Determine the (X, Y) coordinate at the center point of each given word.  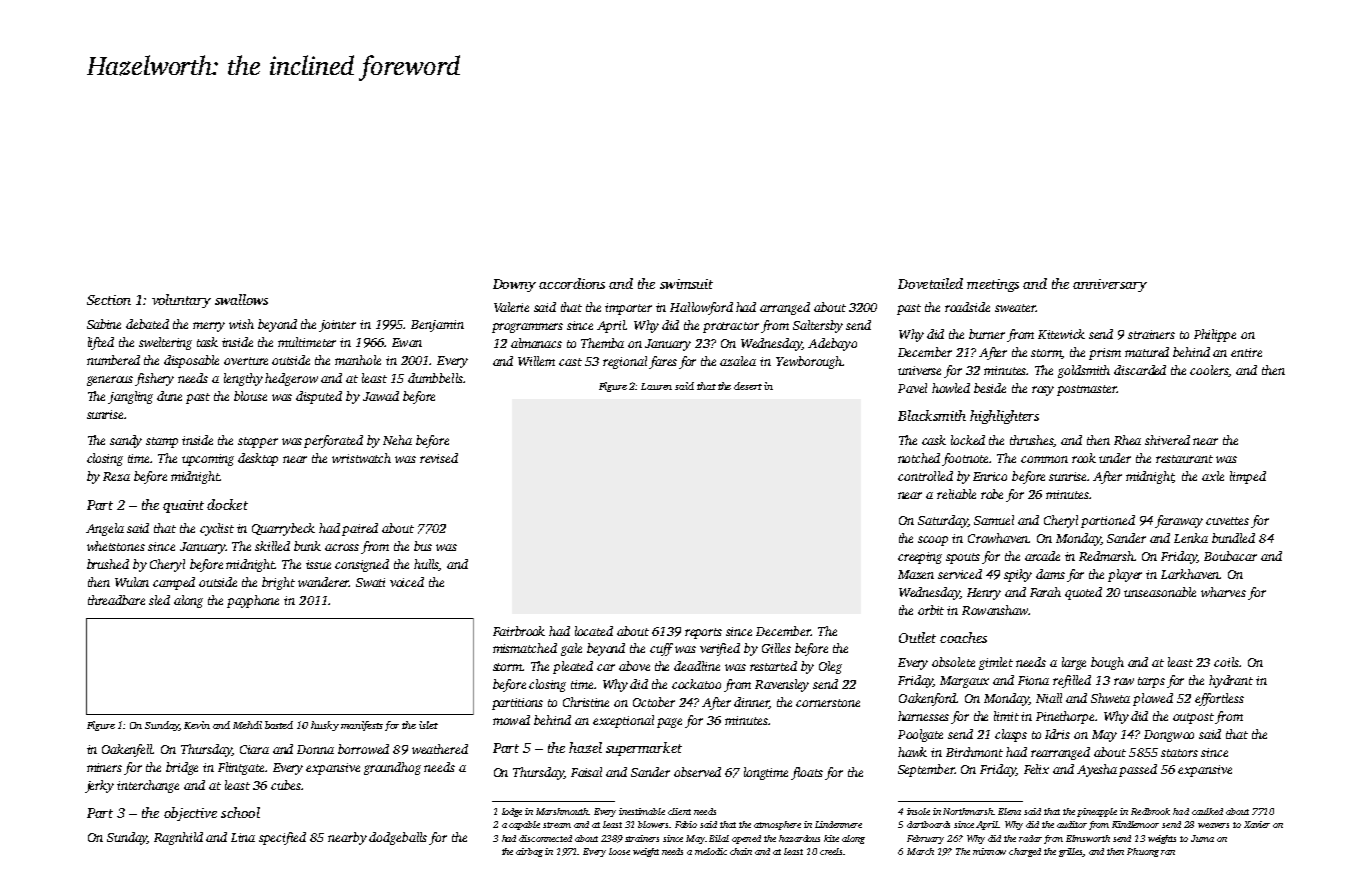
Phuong (1143, 852)
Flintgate (241, 768)
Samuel (994, 520)
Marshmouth (562, 811)
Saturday (943, 521)
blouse (250, 396)
